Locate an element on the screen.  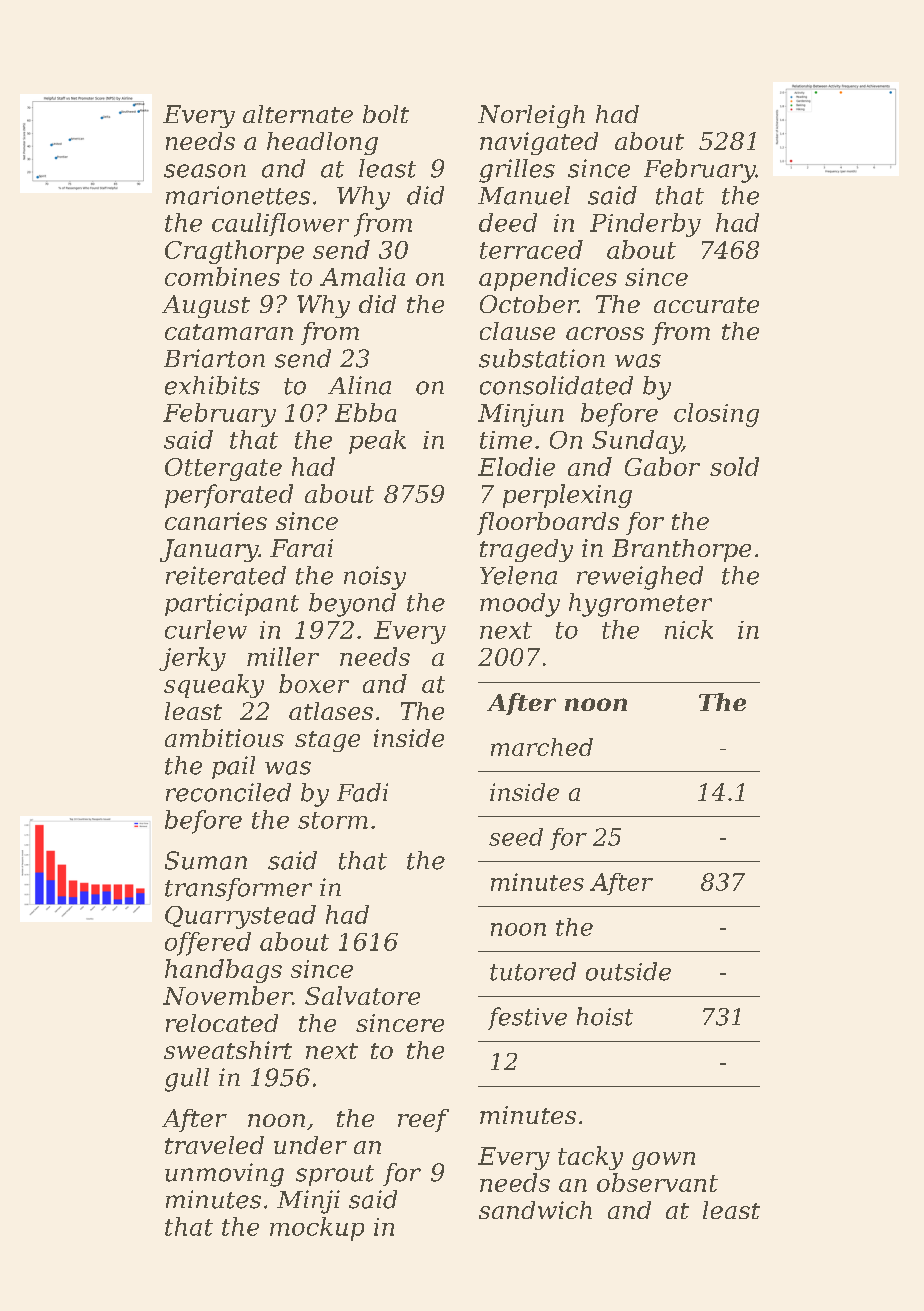
clause is located at coordinates (517, 331).
